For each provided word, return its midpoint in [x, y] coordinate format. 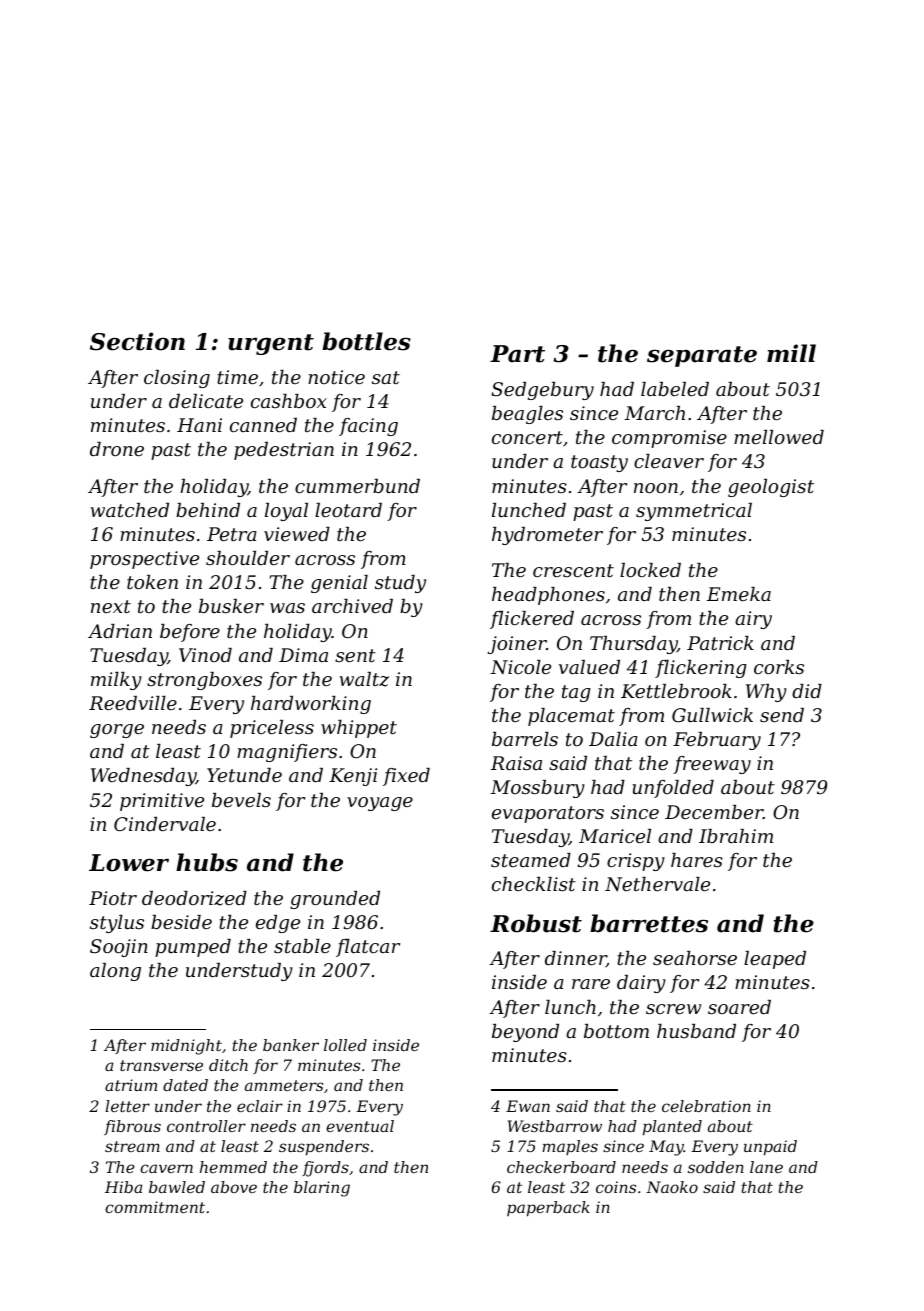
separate [702, 356]
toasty [599, 463]
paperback [548, 1209]
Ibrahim [736, 836]
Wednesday [143, 777]
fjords [325, 1169]
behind [208, 510]
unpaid [770, 1148]
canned [263, 425]
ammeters [284, 1085]
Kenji [353, 777]
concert [527, 437]
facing [368, 427]
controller [206, 1126]
